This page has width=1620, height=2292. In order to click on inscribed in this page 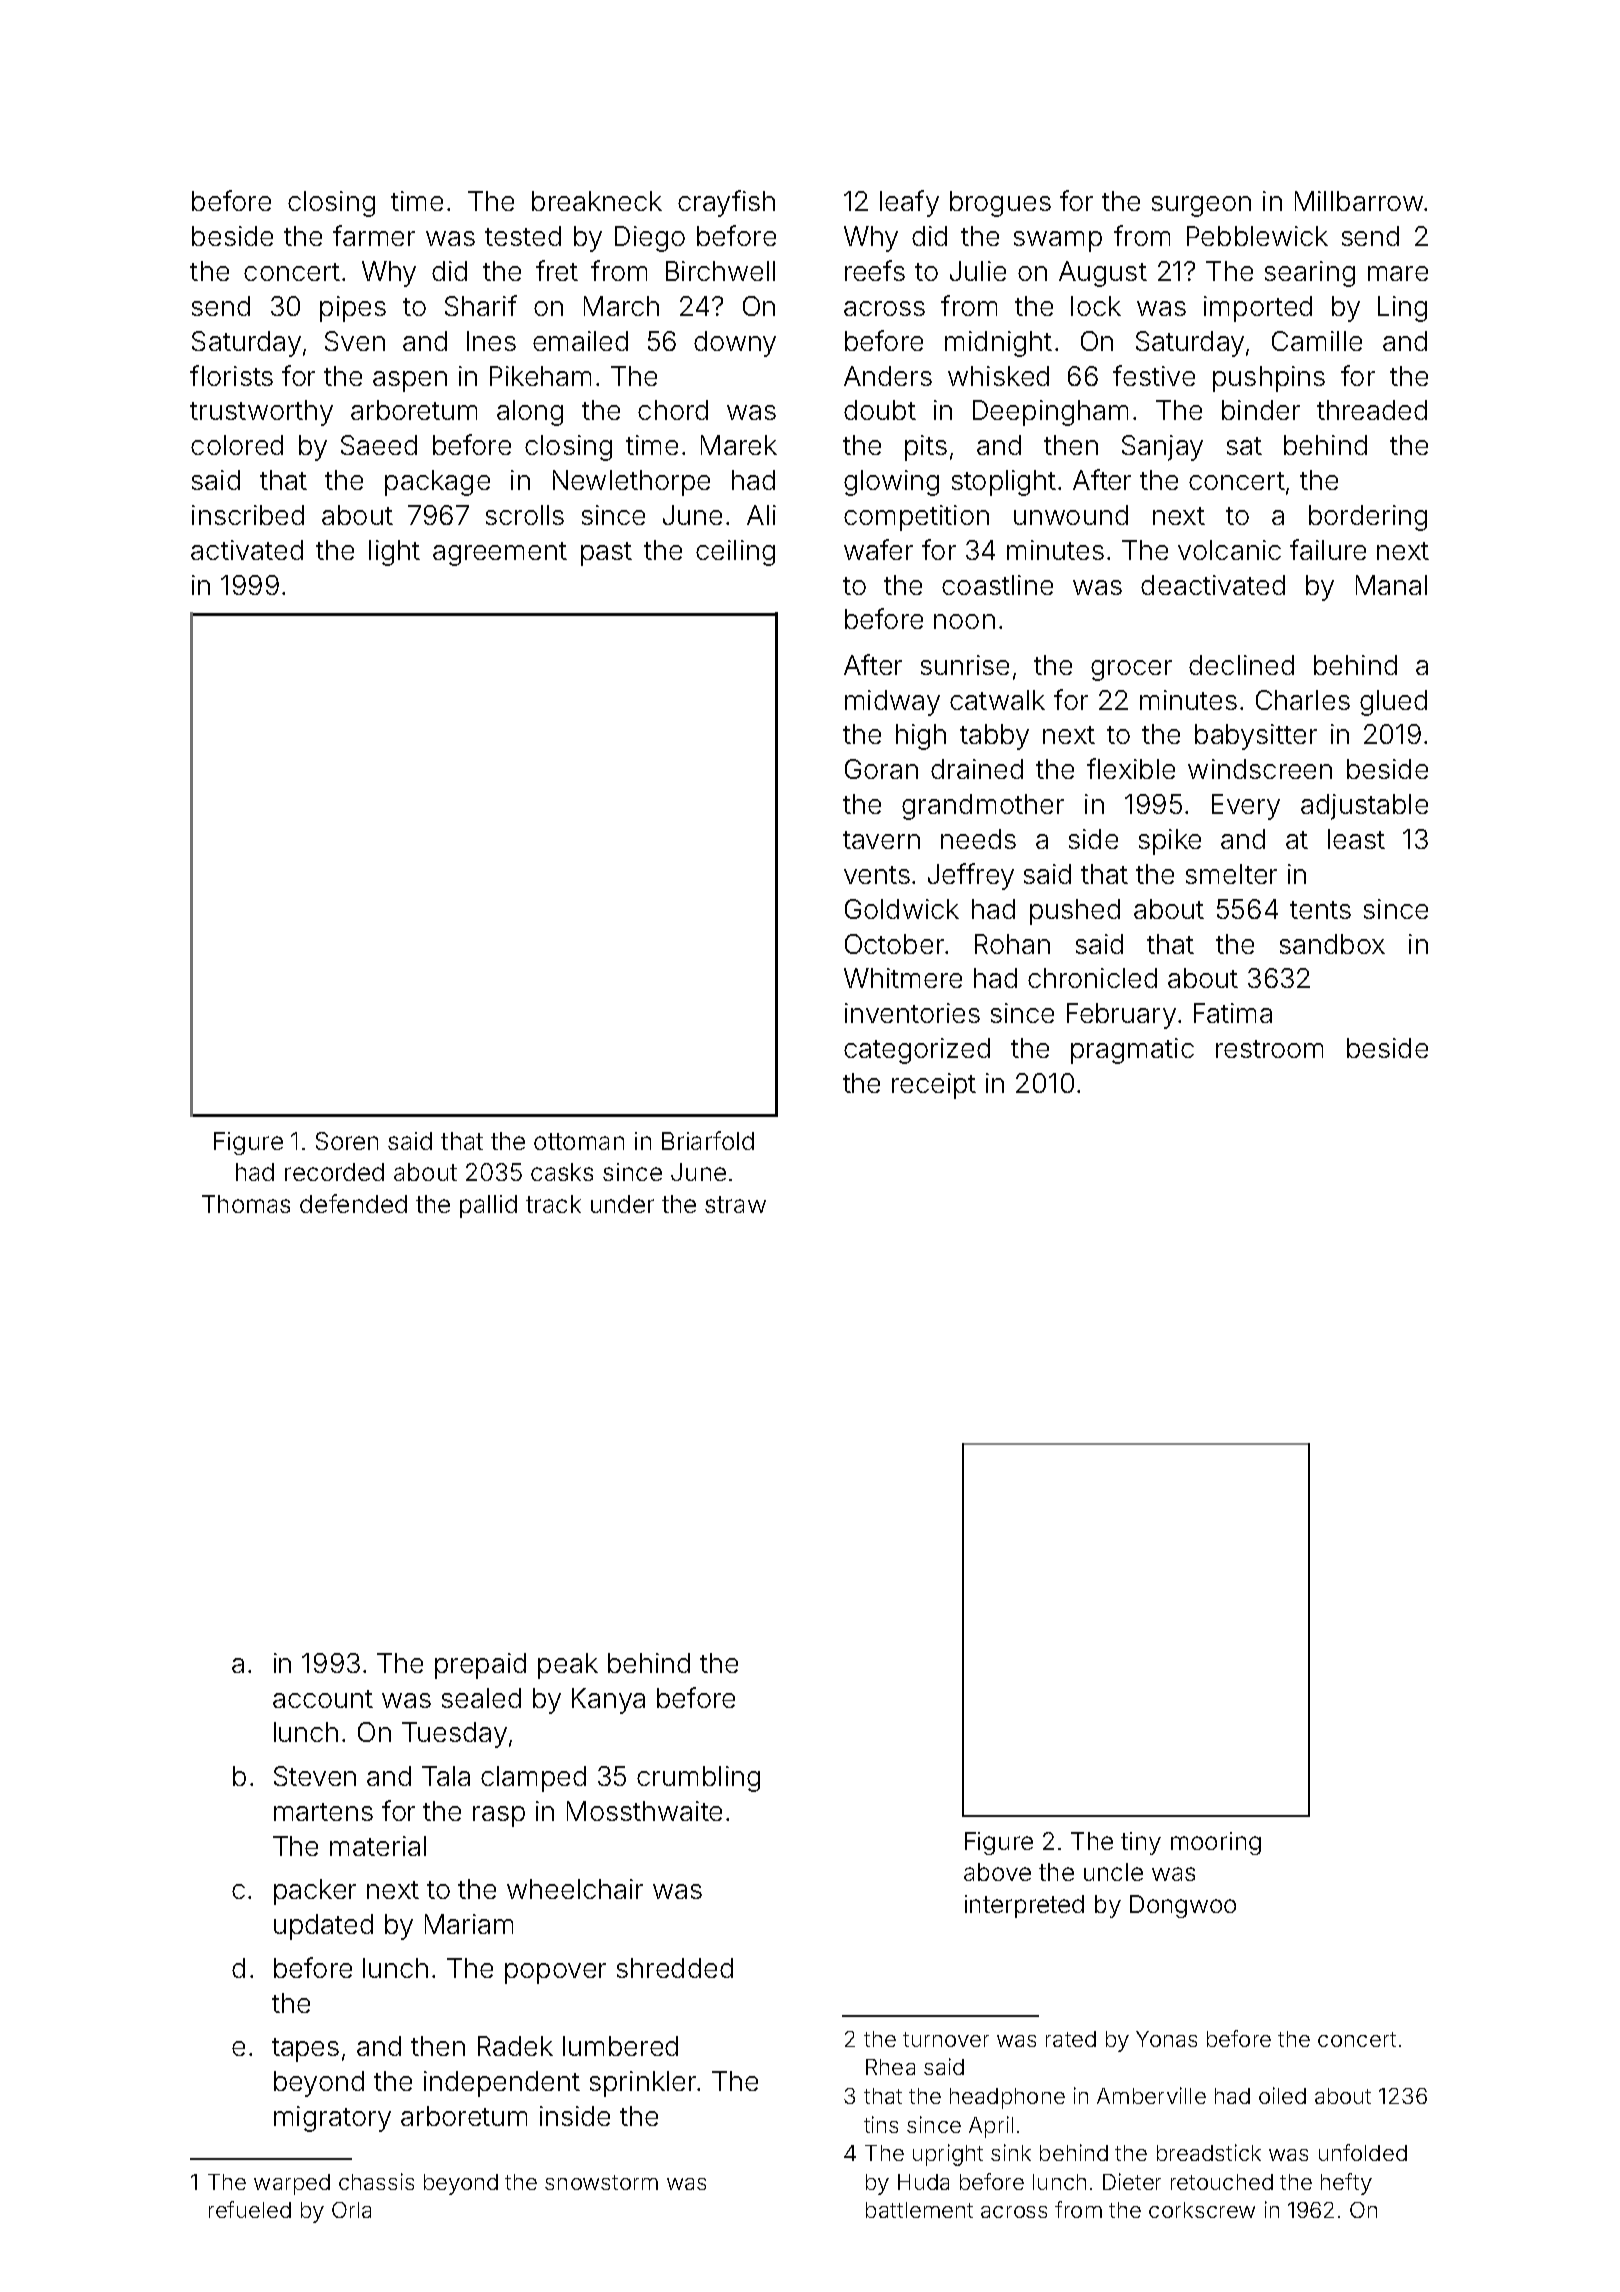, I will do `click(248, 515)`.
